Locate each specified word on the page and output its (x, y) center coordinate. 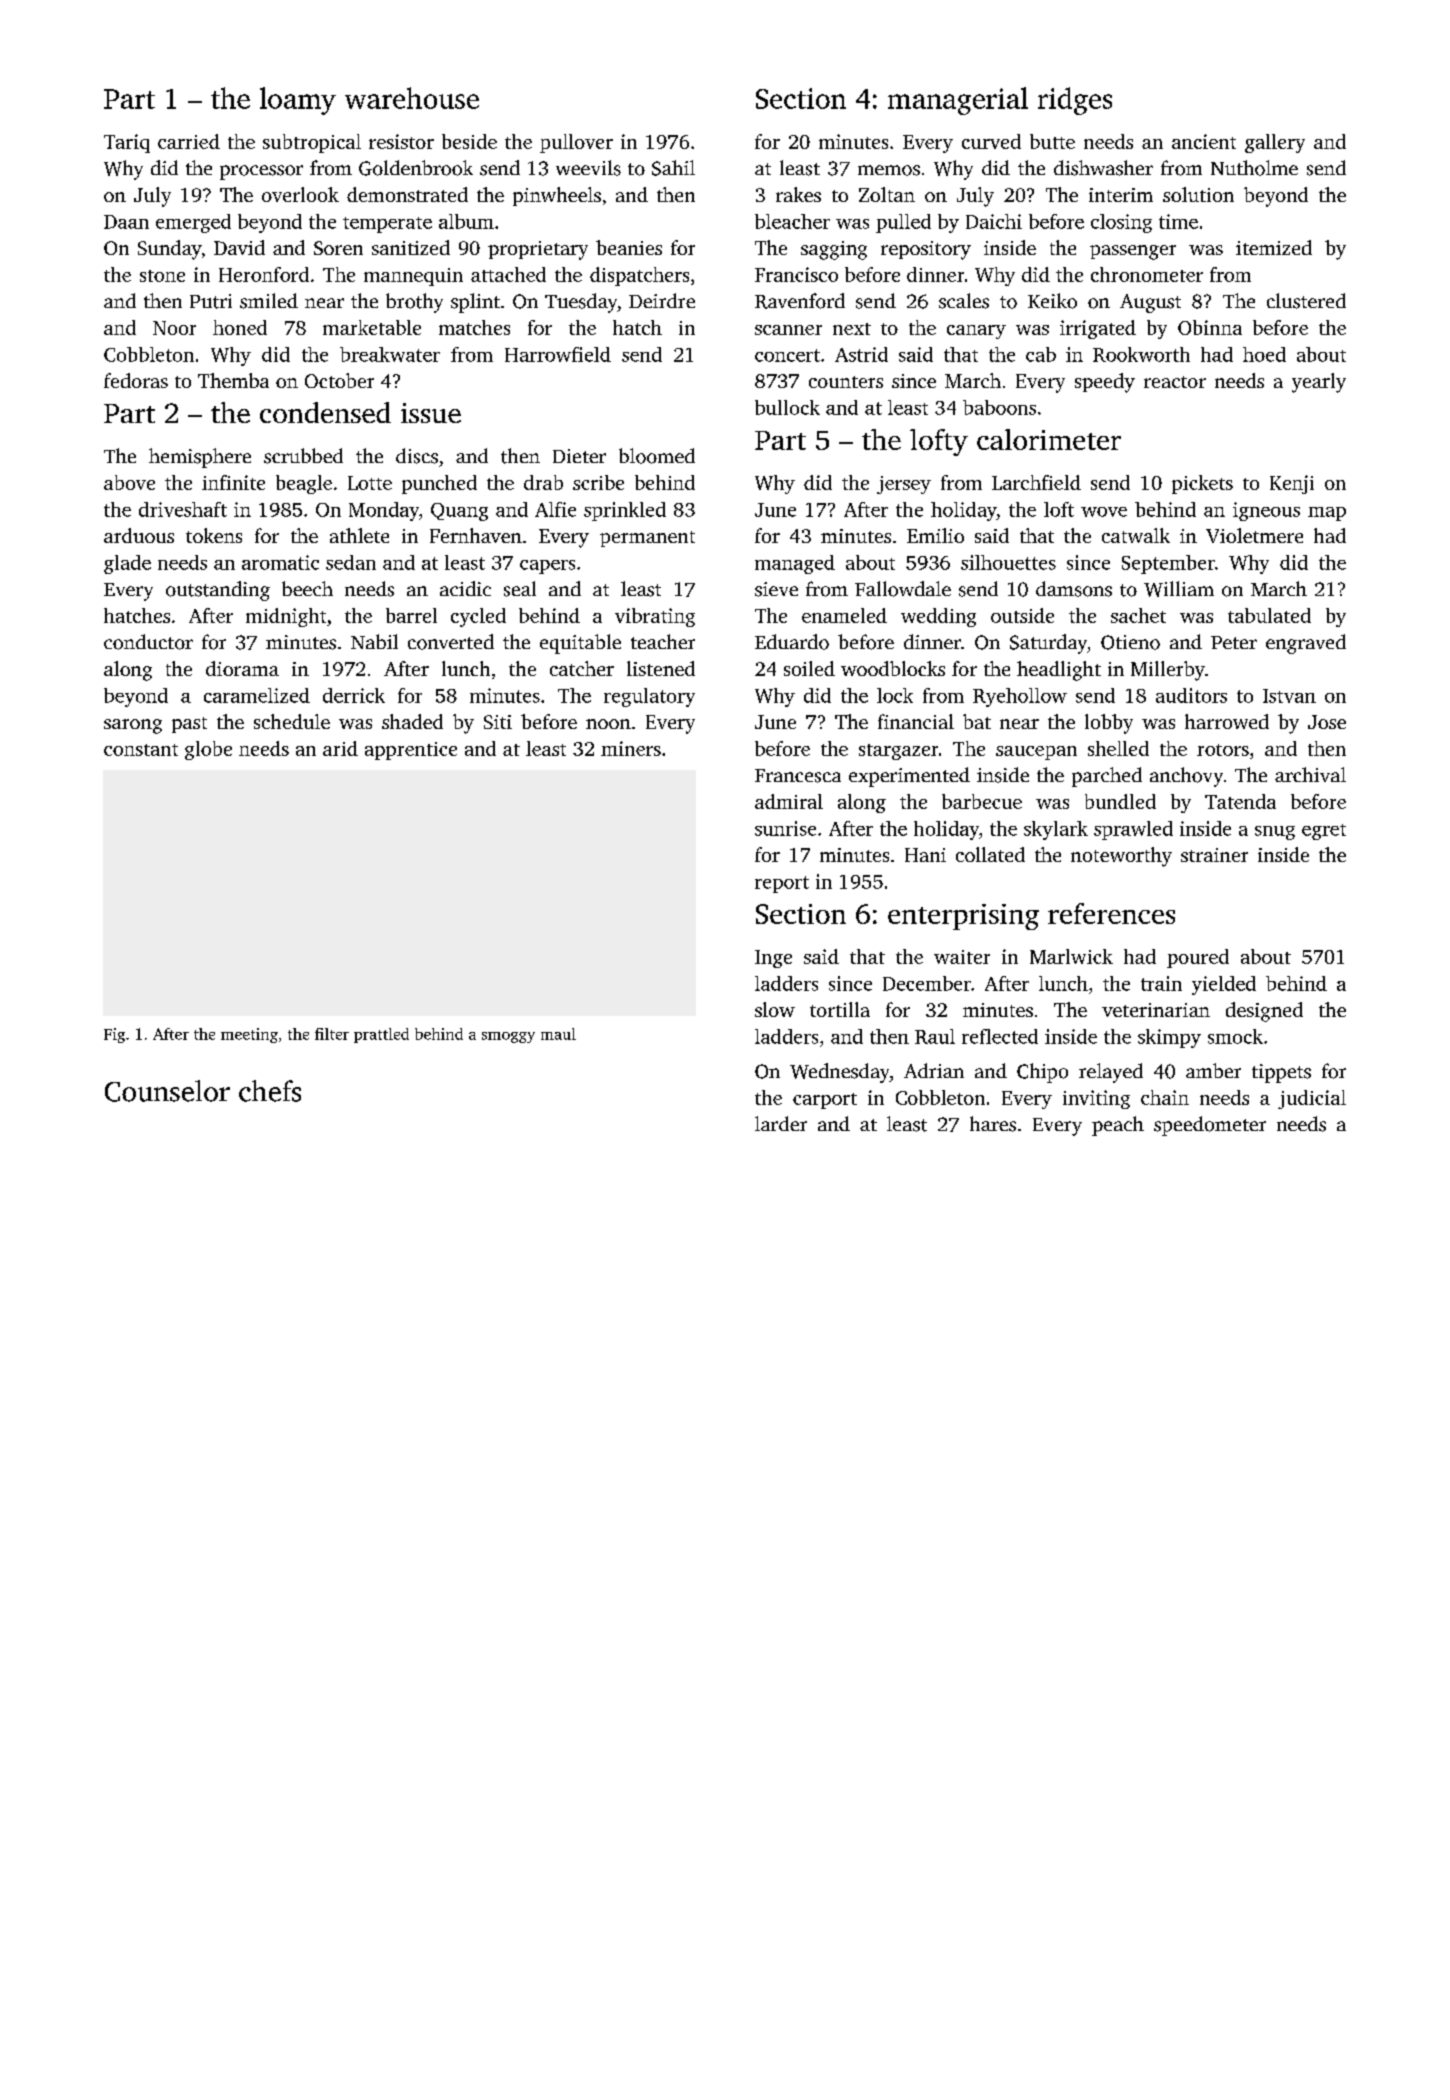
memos (889, 170)
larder (781, 1123)
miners (631, 748)
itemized (1274, 247)
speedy (1105, 383)
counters (846, 382)
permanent (647, 539)
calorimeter (1049, 439)
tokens (214, 535)
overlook (300, 194)
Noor (174, 328)
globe (208, 750)
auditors (1191, 695)
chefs (270, 1091)
